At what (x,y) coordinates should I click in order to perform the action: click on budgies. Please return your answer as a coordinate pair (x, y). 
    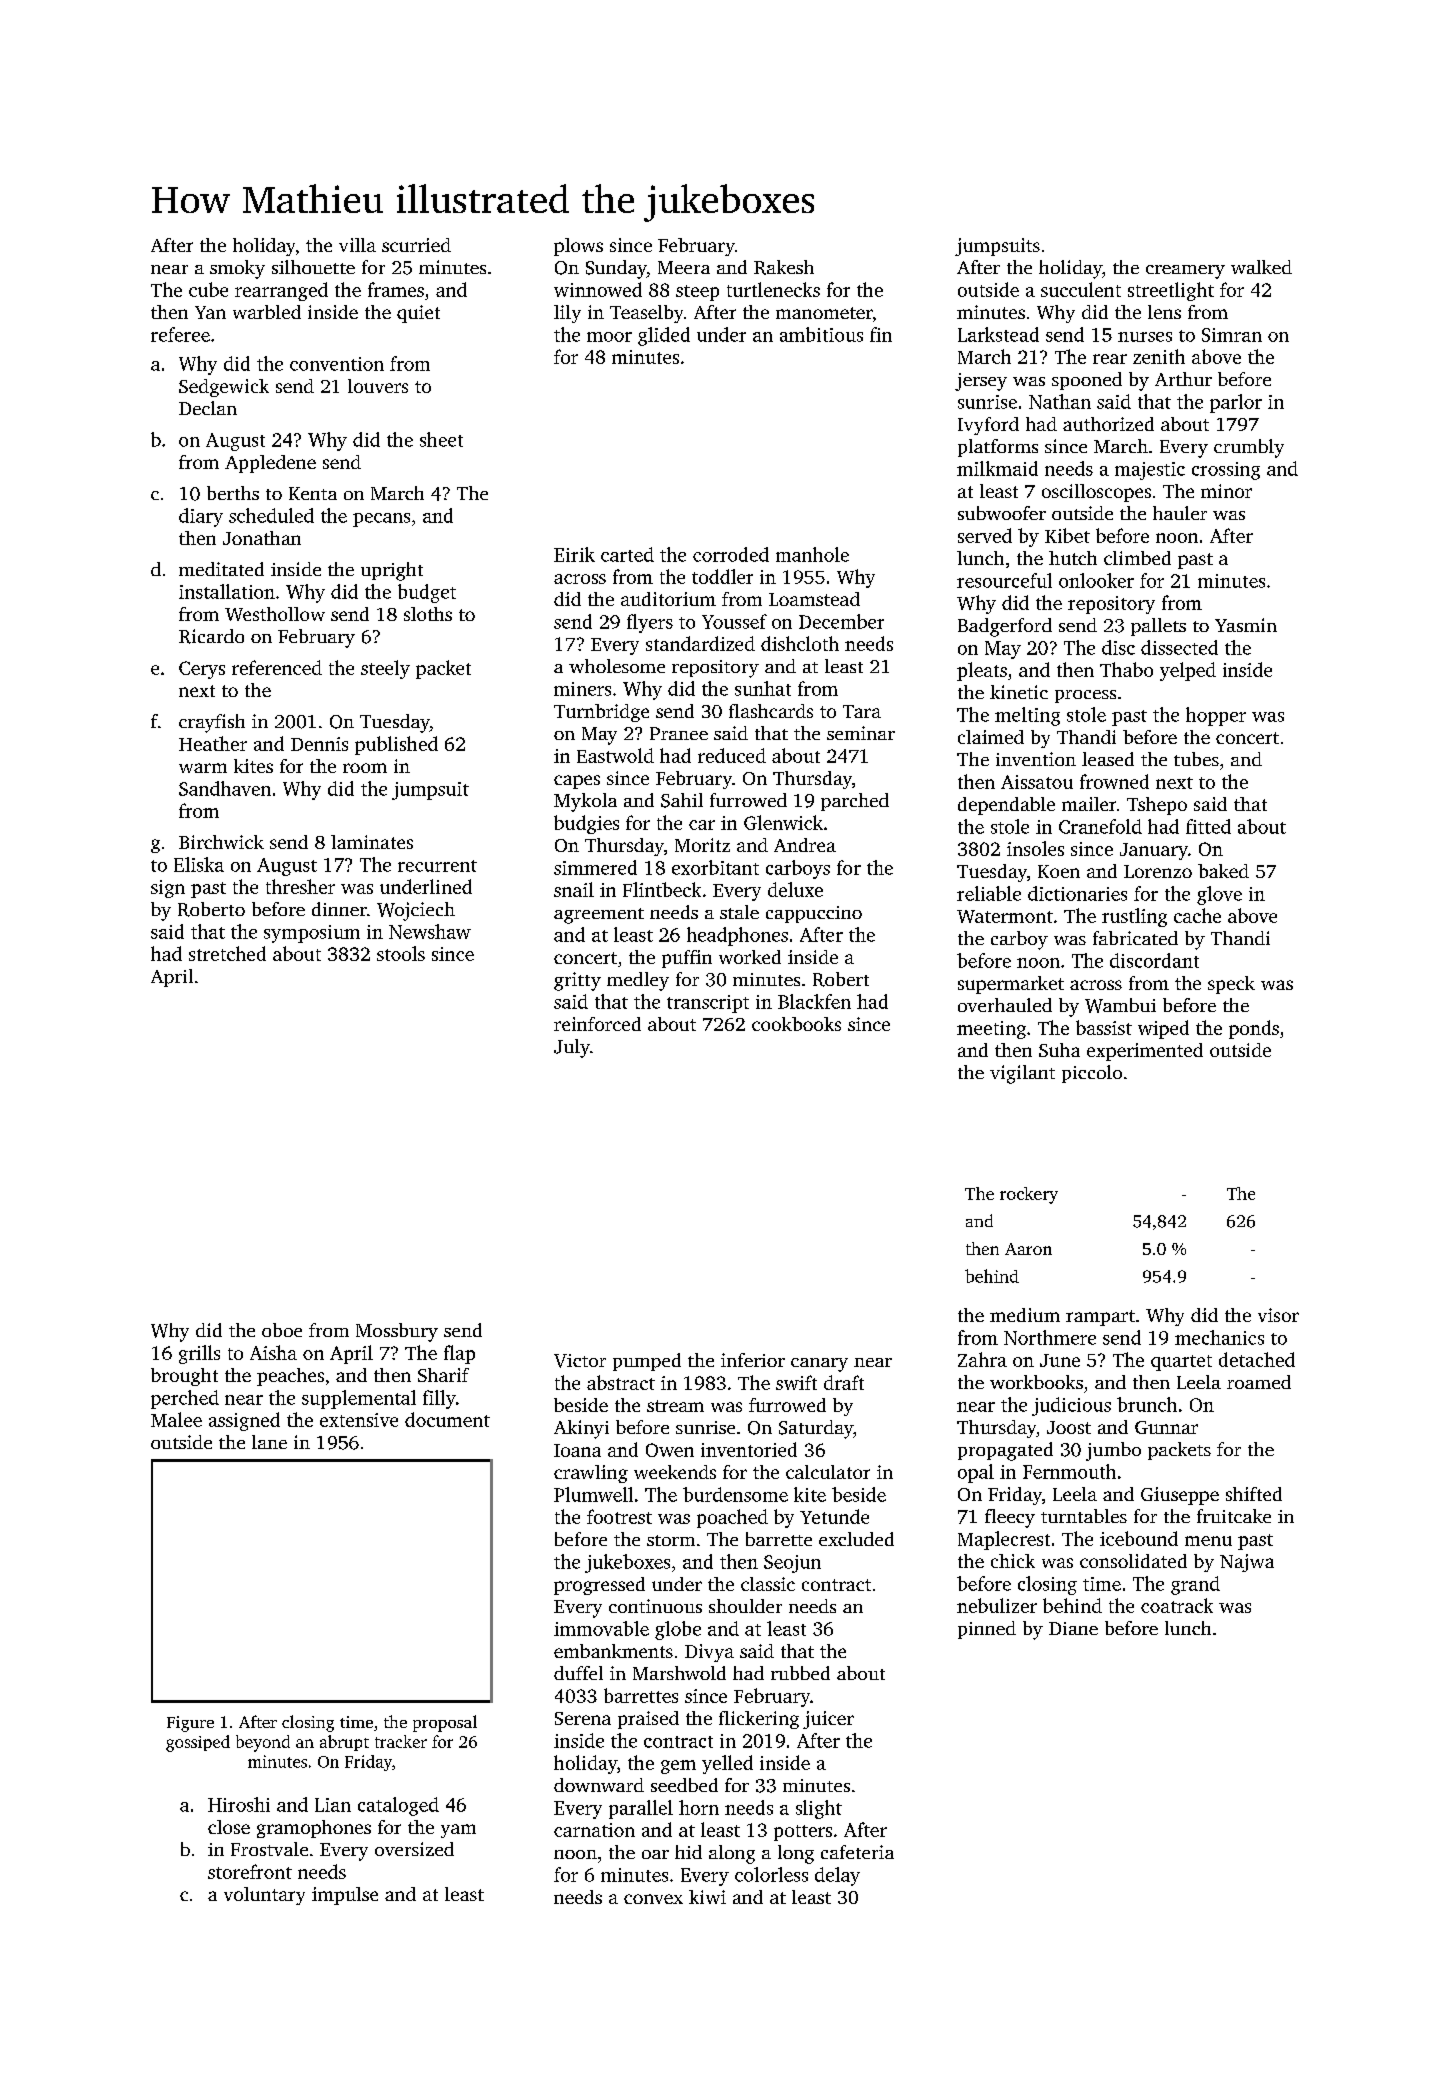
    Looking at the image, I should click on (586, 824).
